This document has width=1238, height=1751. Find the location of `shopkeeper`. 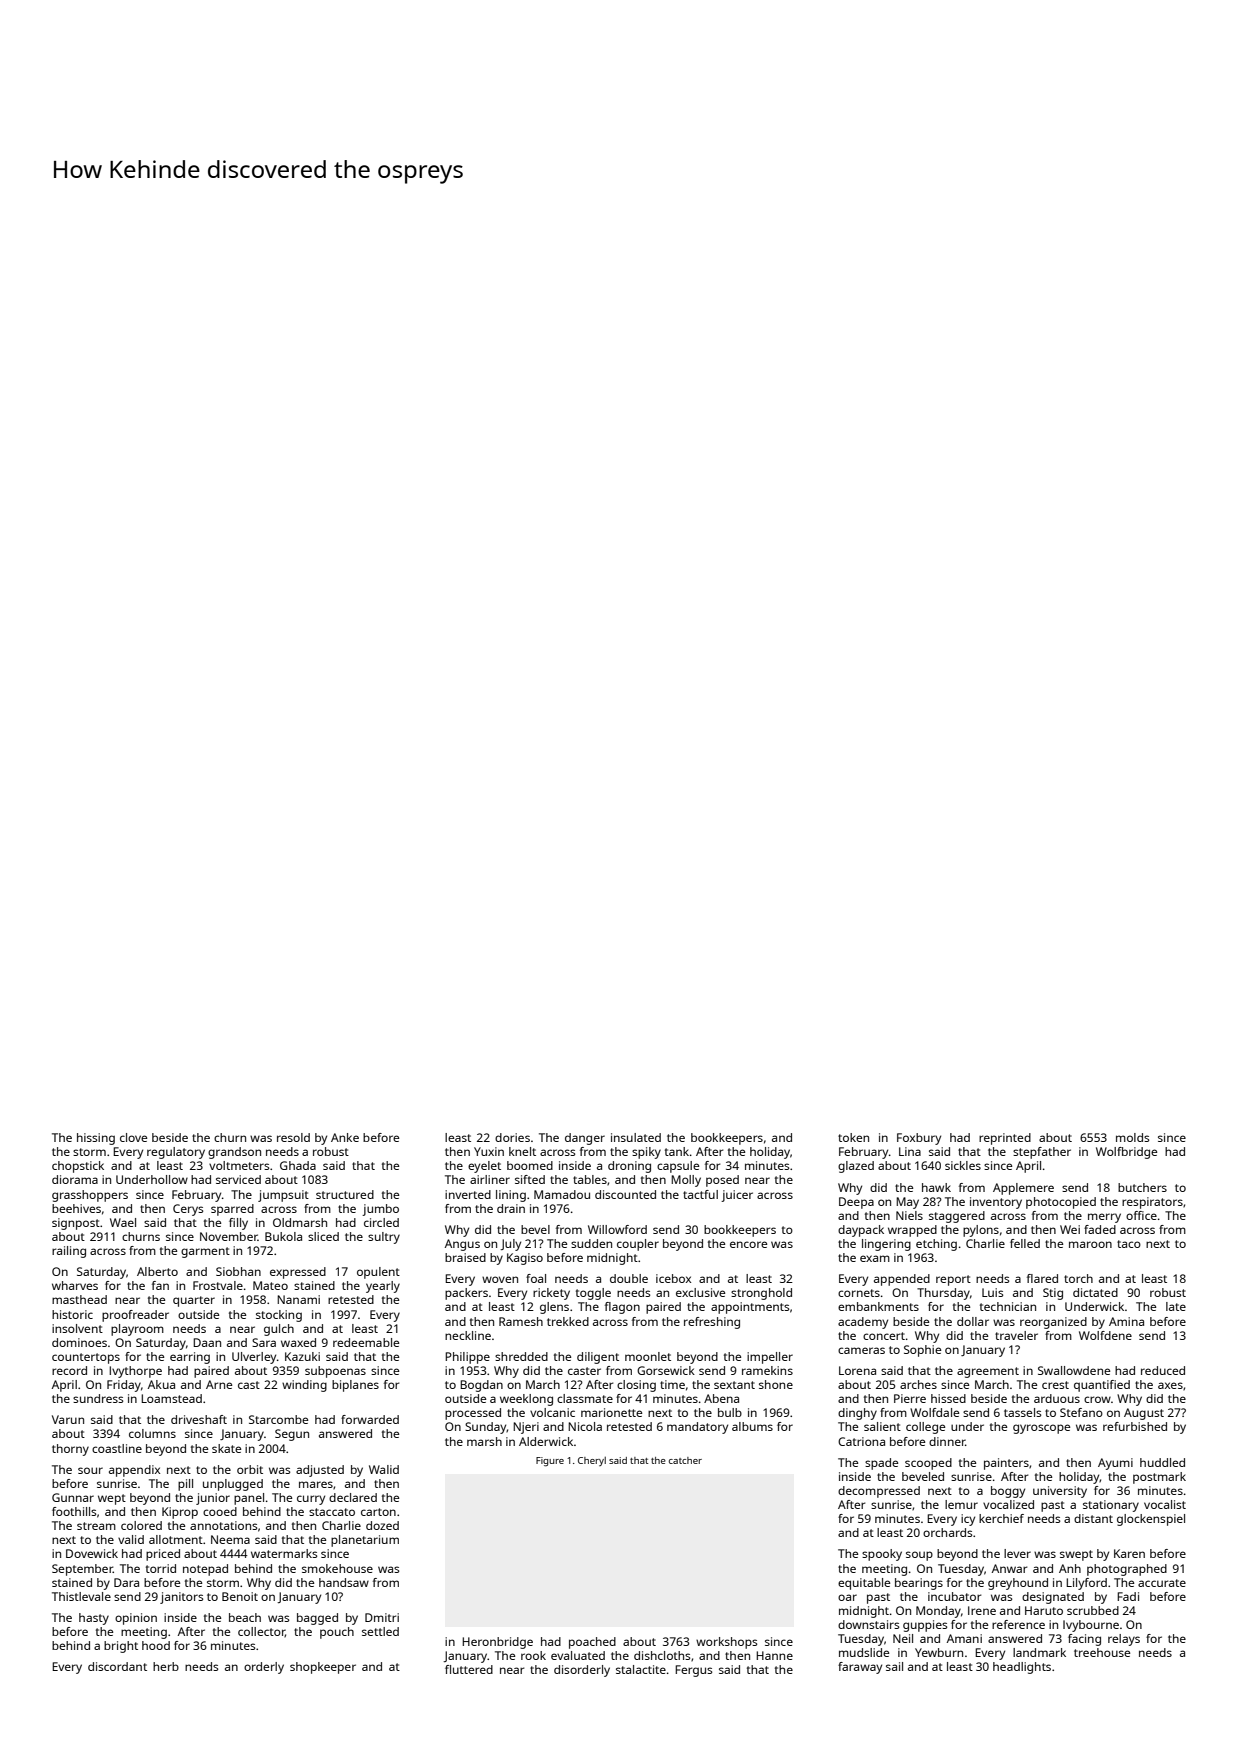

shopkeeper is located at coordinates (323, 1668).
